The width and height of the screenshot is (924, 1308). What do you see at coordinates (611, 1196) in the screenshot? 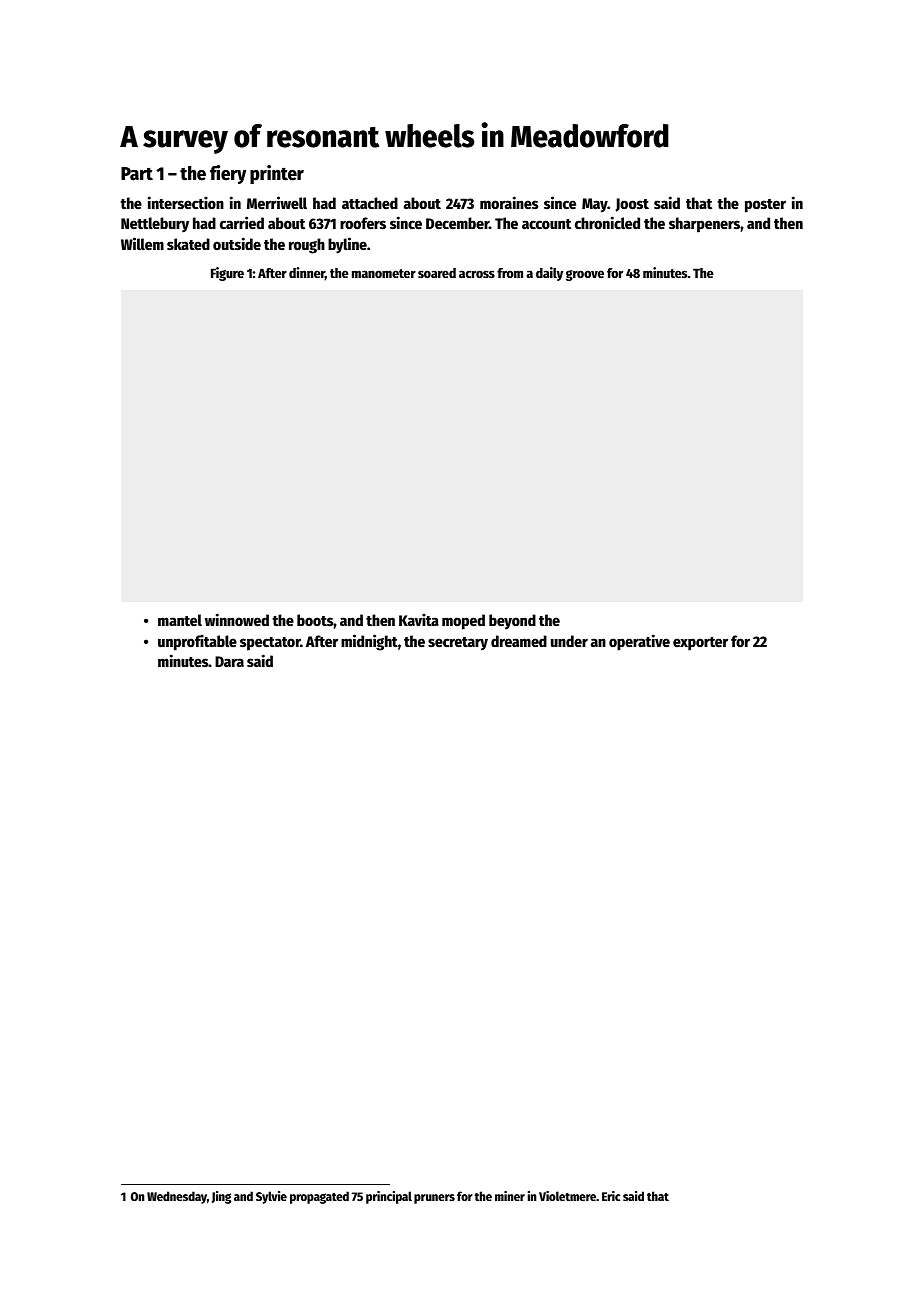
I see `Eric` at bounding box center [611, 1196].
